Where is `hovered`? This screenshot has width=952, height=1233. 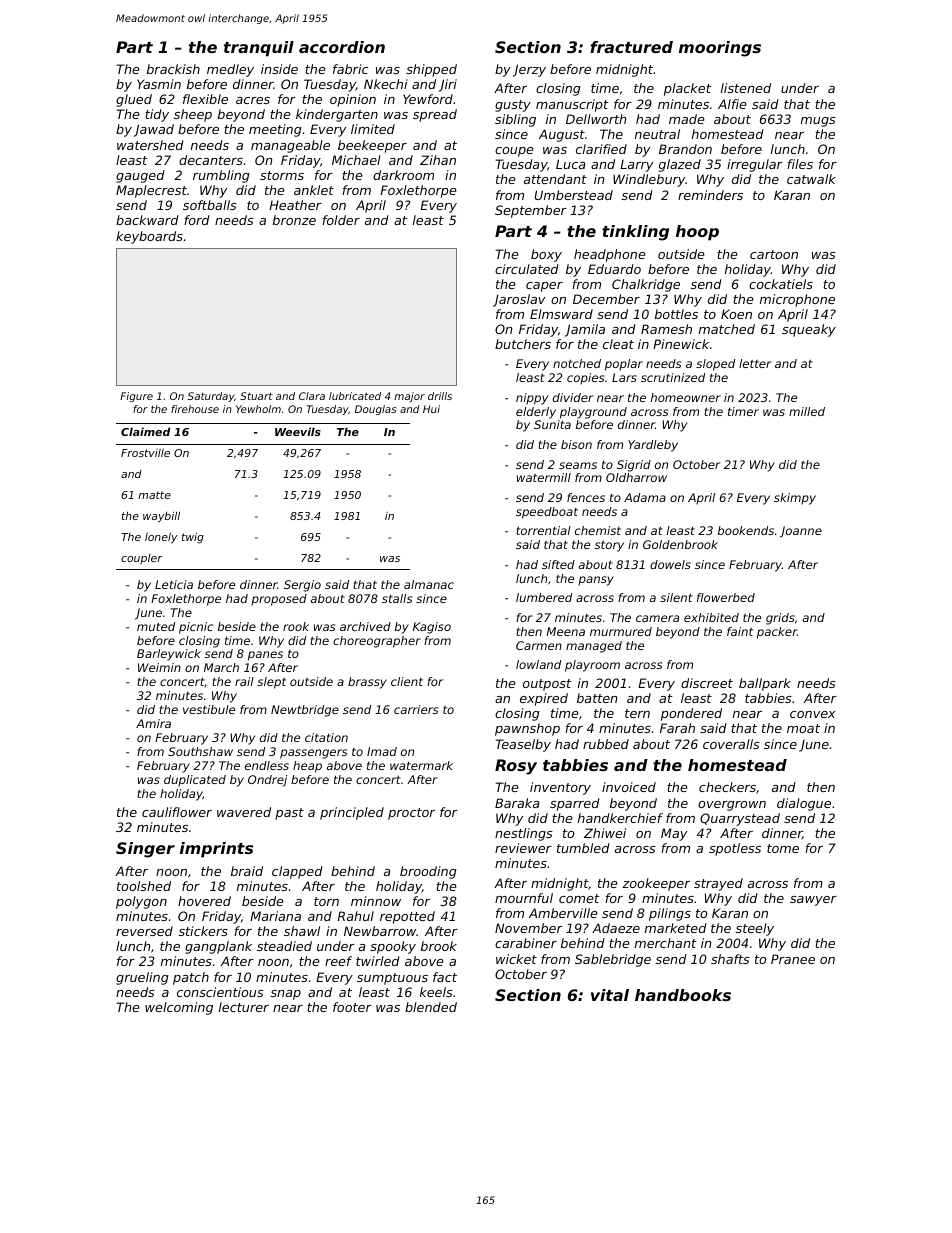
hovered is located at coordinates (204, 901).
